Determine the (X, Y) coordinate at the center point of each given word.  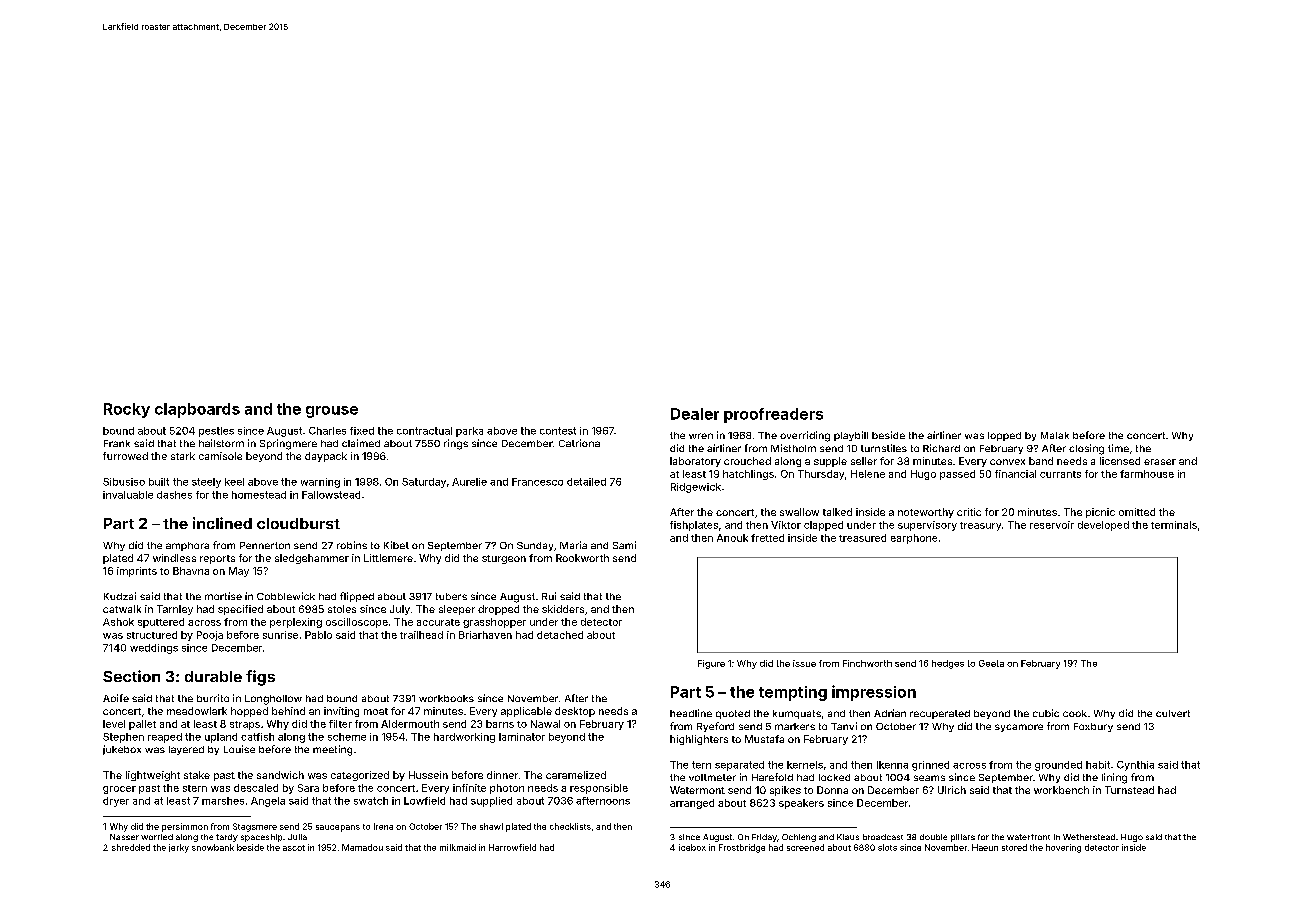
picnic (1100, 513)
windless (174, 558)
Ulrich (952, 790)
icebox (692, 847)
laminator (522, 737)
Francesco (537, 482)
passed (957, 475)
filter (340, 724)
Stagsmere (255, 827)
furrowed (125, 456)
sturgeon (504, 559)
